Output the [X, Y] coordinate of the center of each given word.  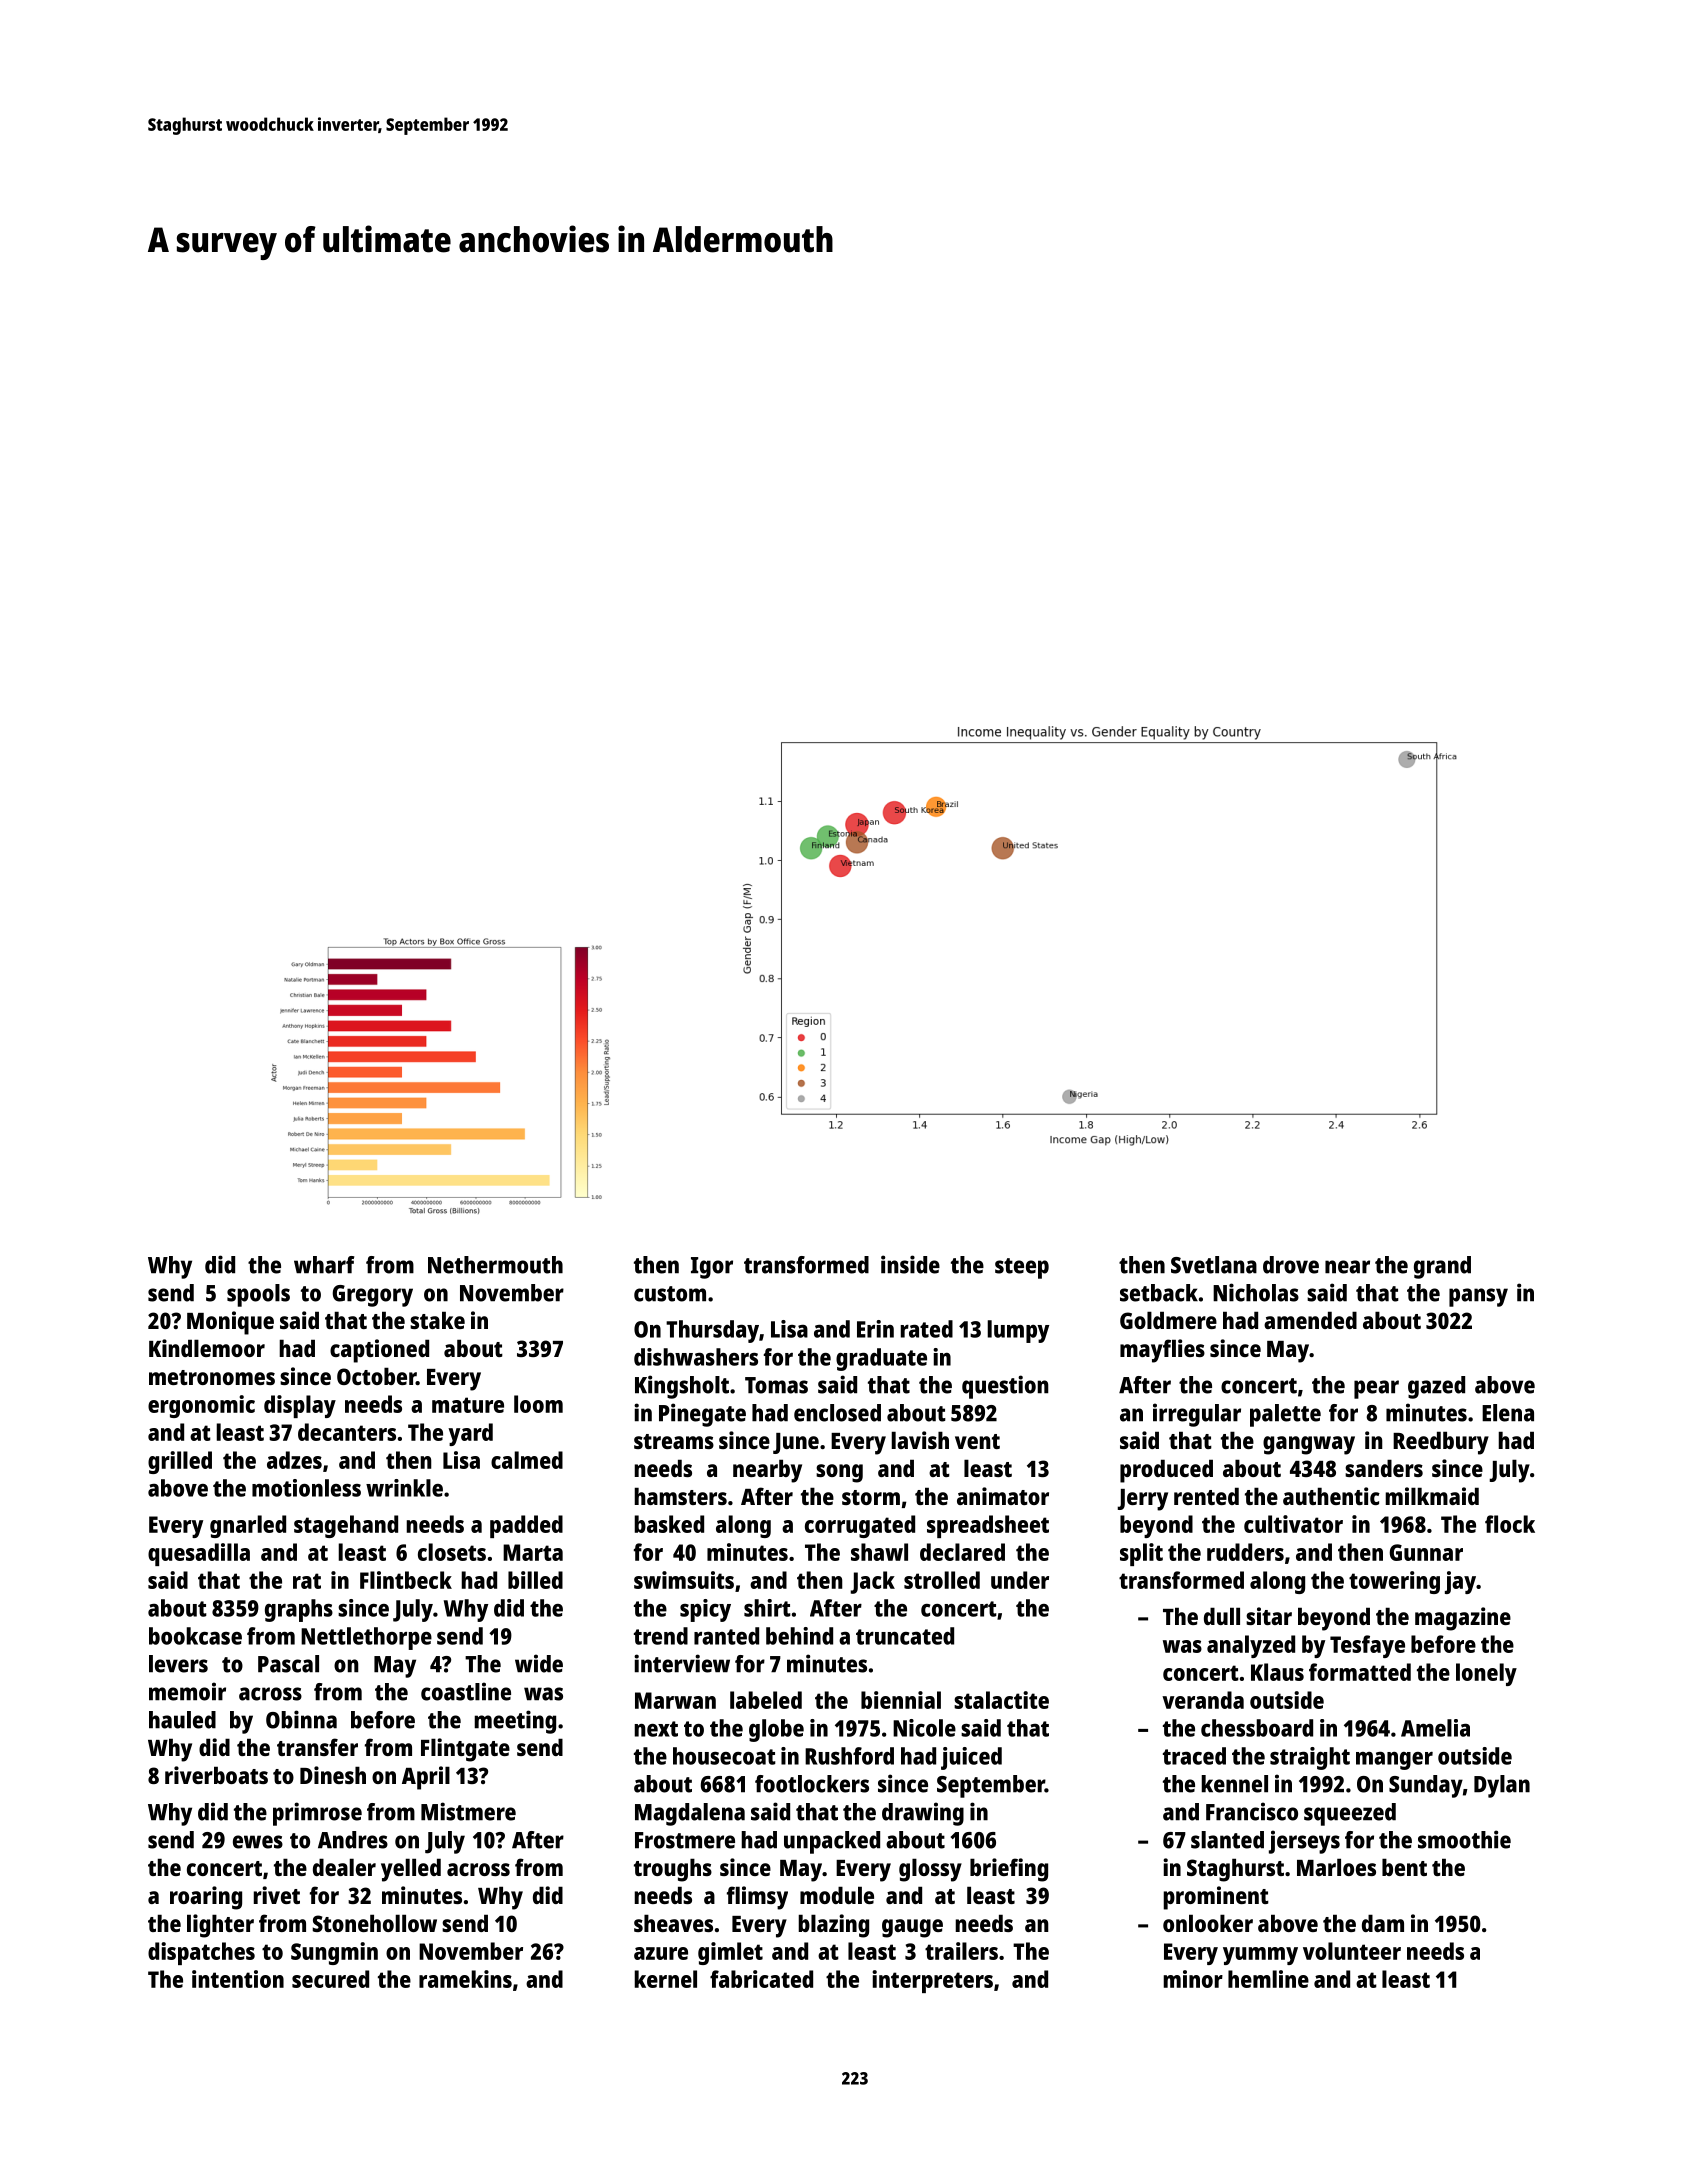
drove [1291, 1265]
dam [1383, 1923]
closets [452, 1552]
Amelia [1435, 1728]
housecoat [724, 1756]
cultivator [1293, 1524]
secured [330, 1979]
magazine [1463, 1619]
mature [468, 1405]
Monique [230, 1323]
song [839, 1473]
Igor [712, 1268]
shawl [879, 1552]
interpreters [932, 1981]
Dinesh [333, 1775]
